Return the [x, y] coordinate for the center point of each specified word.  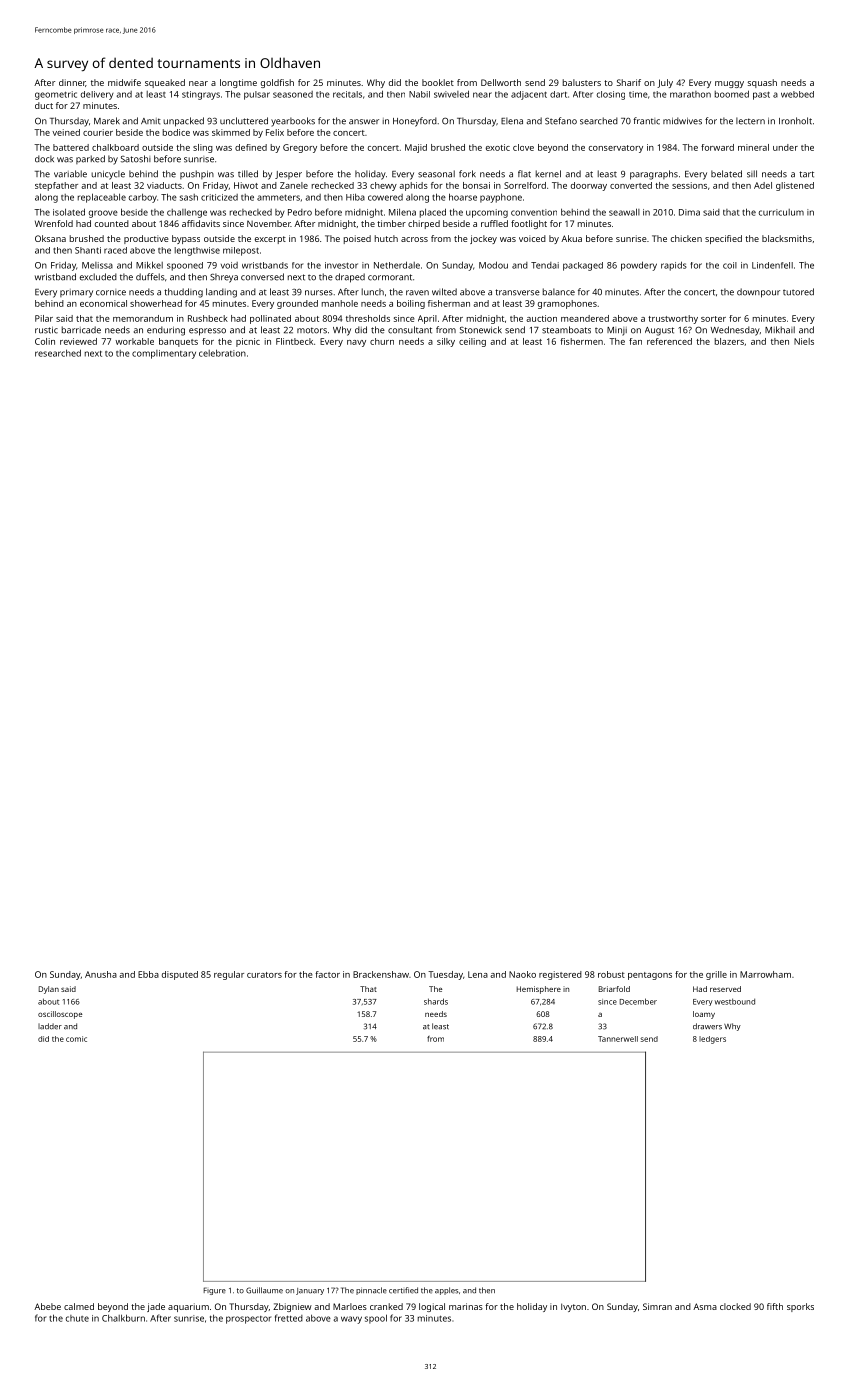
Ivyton [573, 1307]
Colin [45, 341]
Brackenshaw [381, 974]
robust [611, 974]
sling [203, 148]
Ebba [148, 974]
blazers [729, 341]
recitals [347, 94]
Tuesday [445, 975]
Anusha [101, 974]
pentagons [650, 976]
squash [762, 83]
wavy [351, 1320]
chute [77, 1318]
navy [356, 343]
